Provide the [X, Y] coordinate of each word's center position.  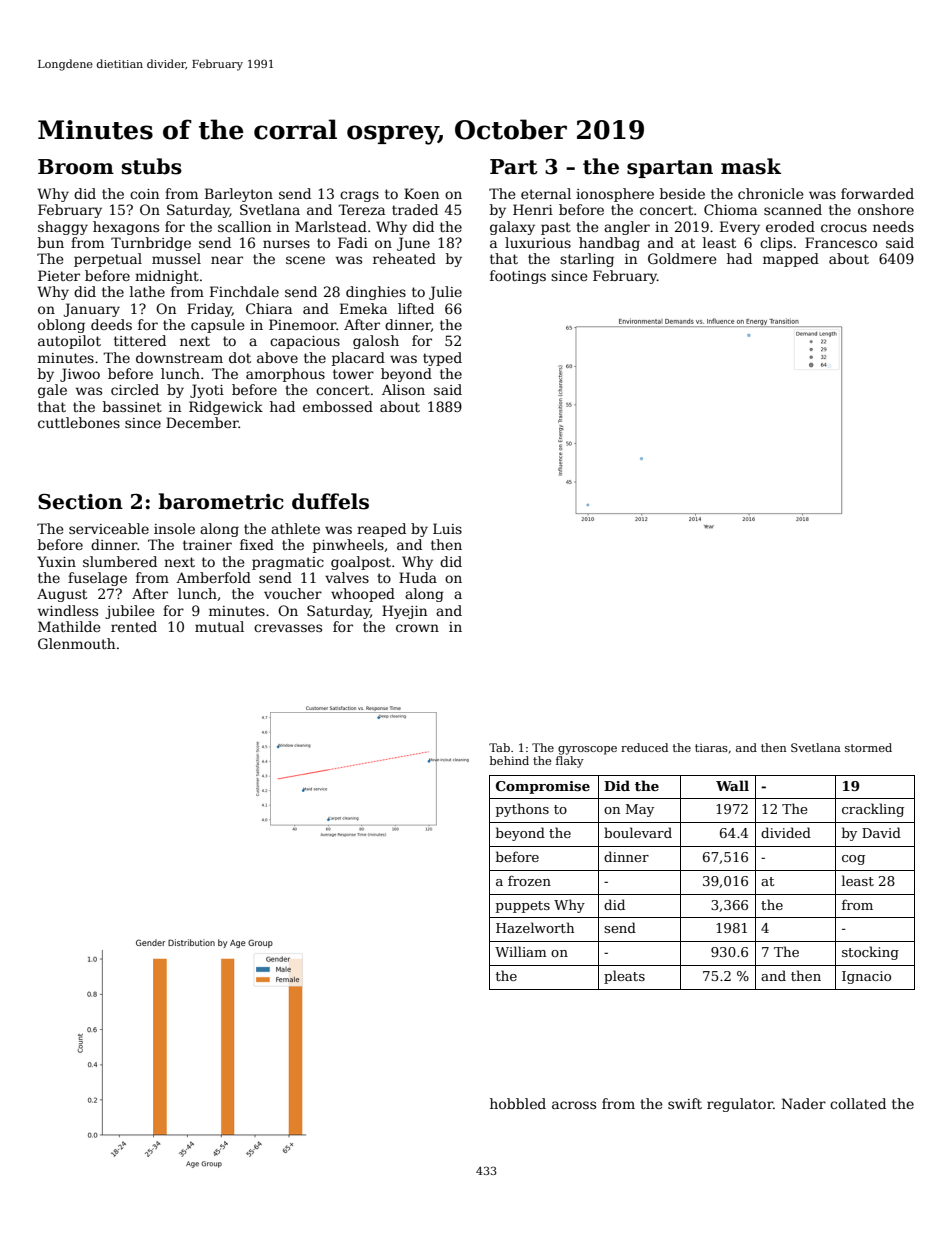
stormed [868, 747]
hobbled [518, 1103]
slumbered [120, 561]
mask [751, 166]
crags [359, 196]
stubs [152, 166]
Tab [499, 747]
